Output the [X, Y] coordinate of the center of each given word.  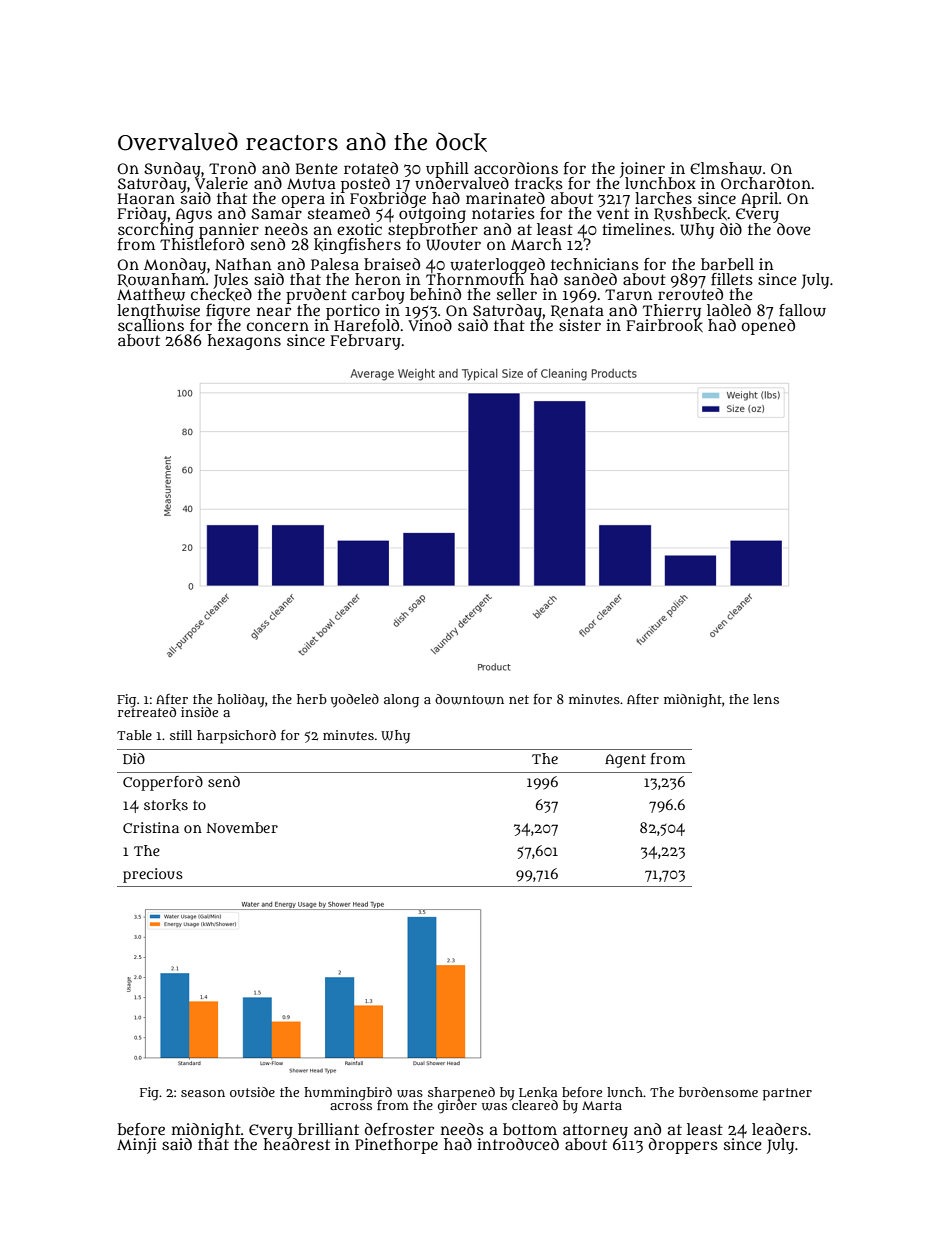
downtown [469, 699]
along [401, 701]
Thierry [672, 311]
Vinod [430, 325]
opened [768, 327]
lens [766, 699]
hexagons [244, 342]
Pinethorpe [396, 1146]
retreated [147, 712]
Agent [625, 761]
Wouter [453, 245]
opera [303, 201]
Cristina [151, 827]
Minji [136, 1146]
